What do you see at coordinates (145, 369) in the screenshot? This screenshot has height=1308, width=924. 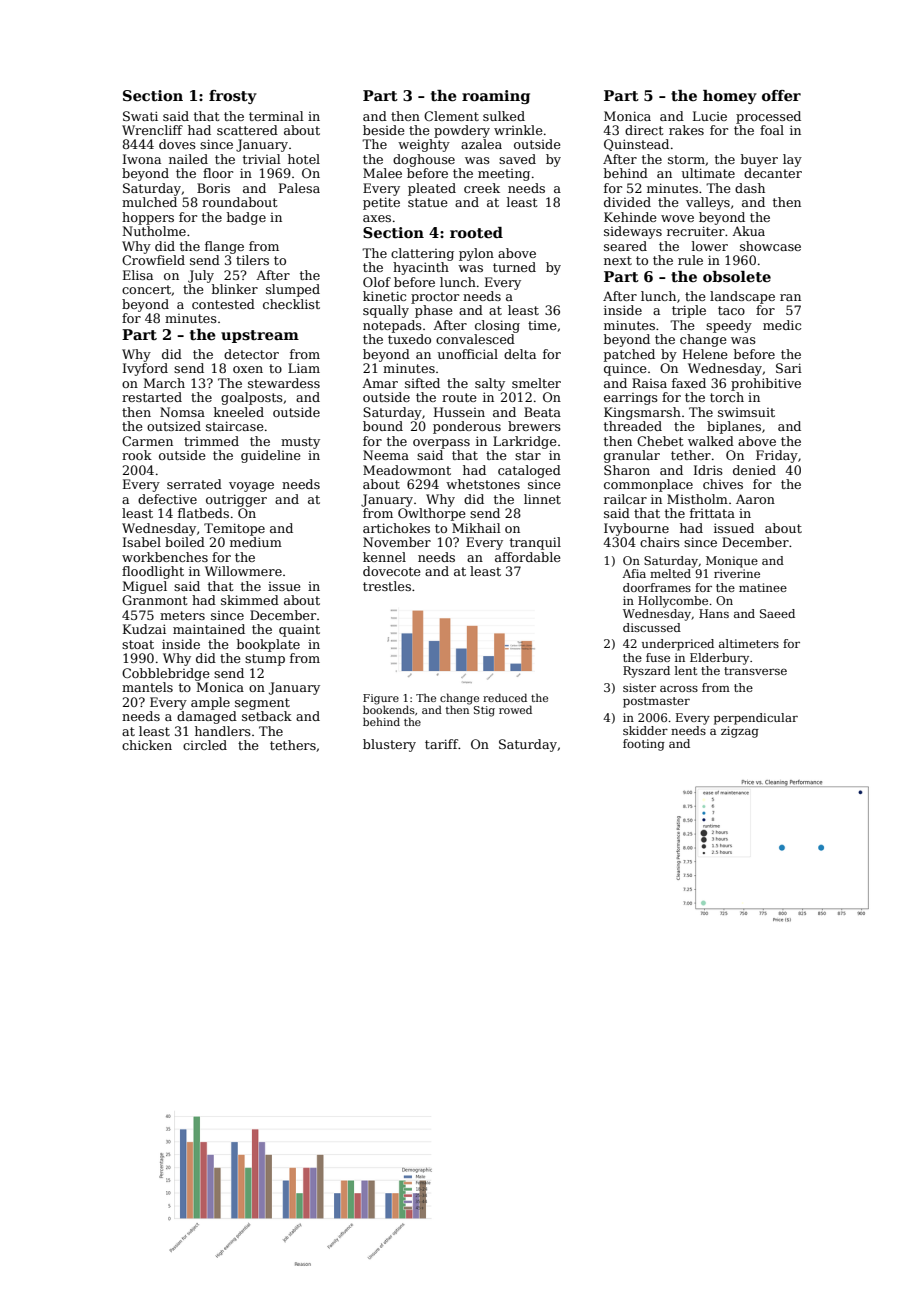 I see `Ivyford` at bounding box center [145, 369].
